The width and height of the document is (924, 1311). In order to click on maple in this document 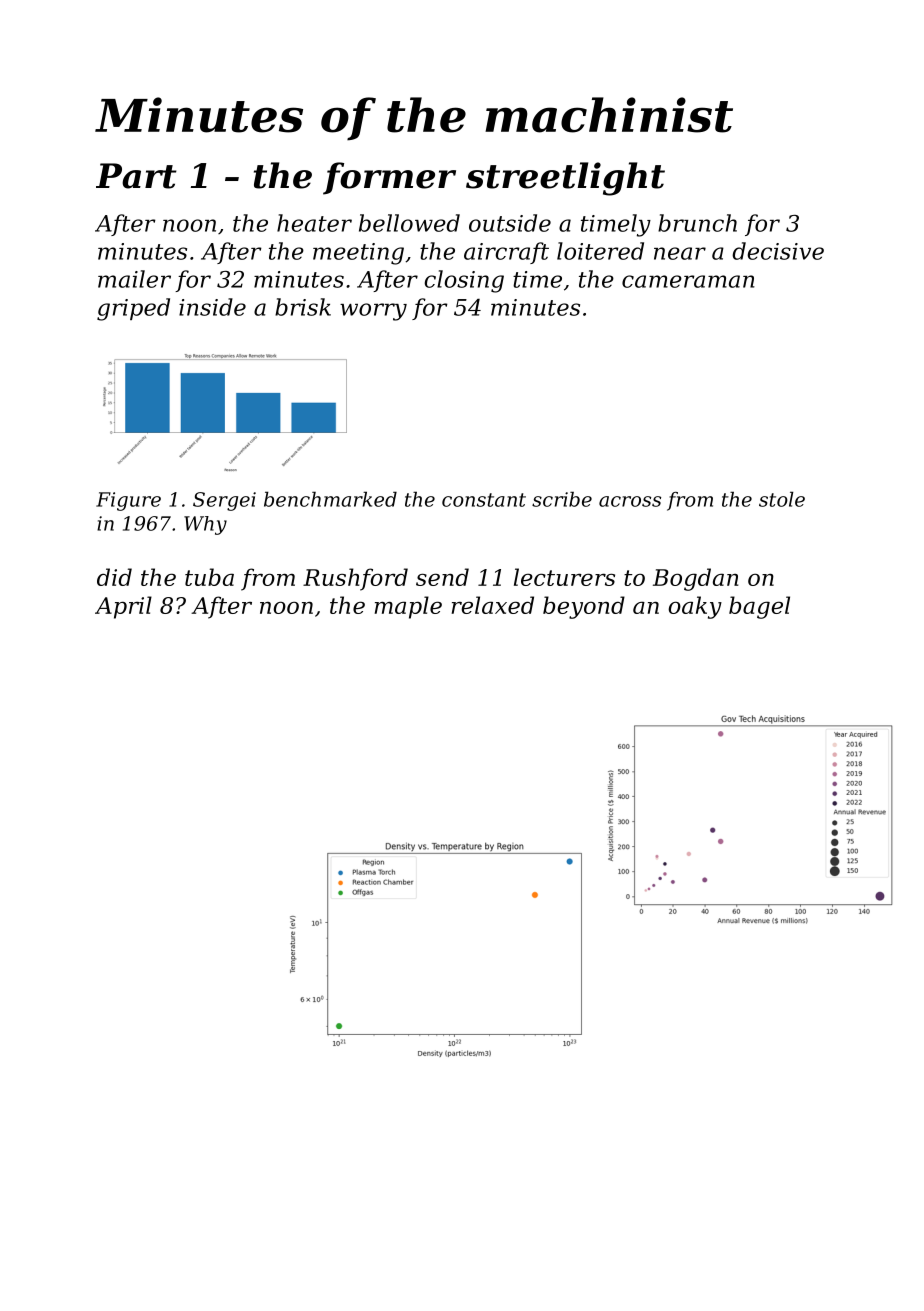, I will do `click(408, 607)`.
